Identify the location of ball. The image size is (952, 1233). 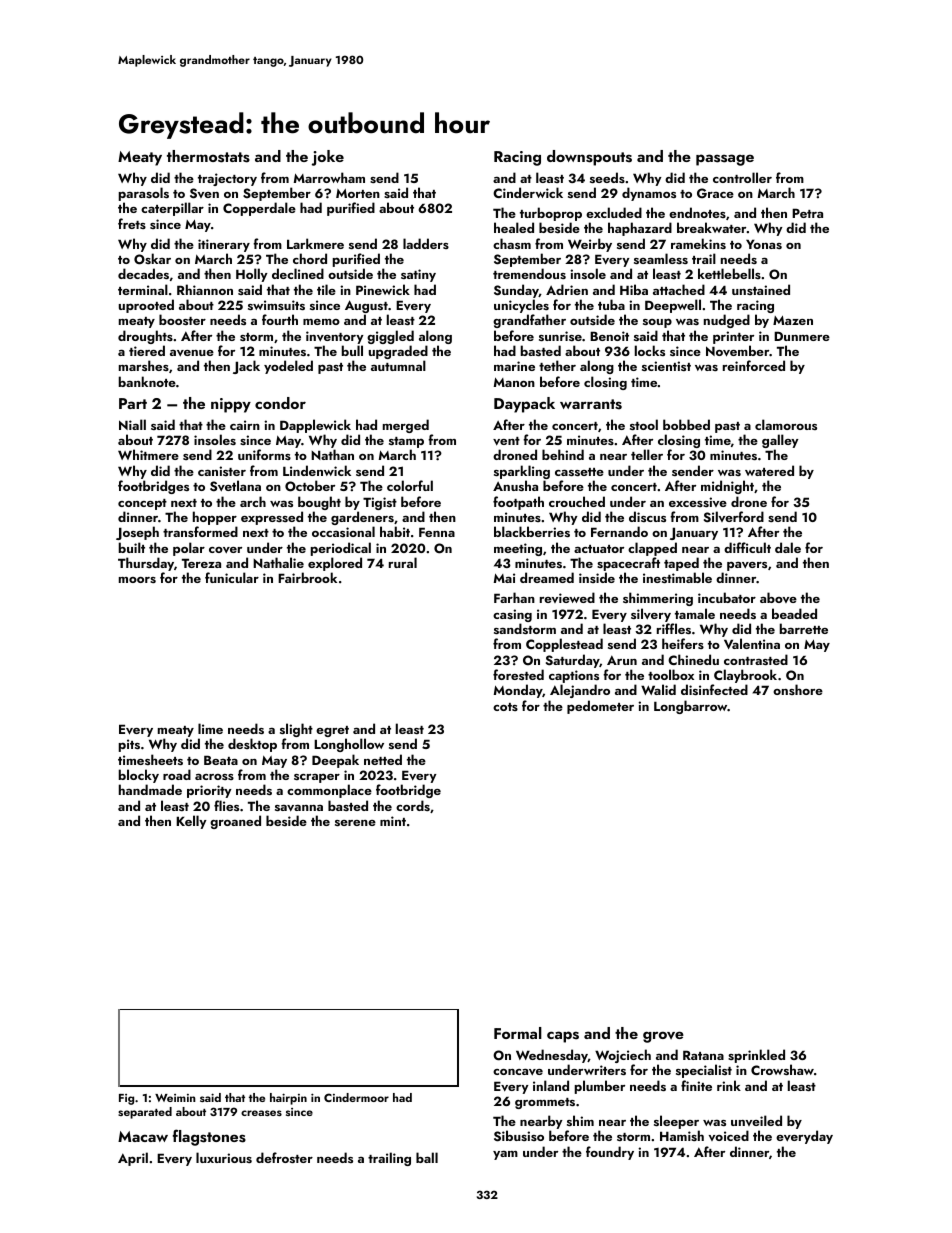
(427, 1157).
